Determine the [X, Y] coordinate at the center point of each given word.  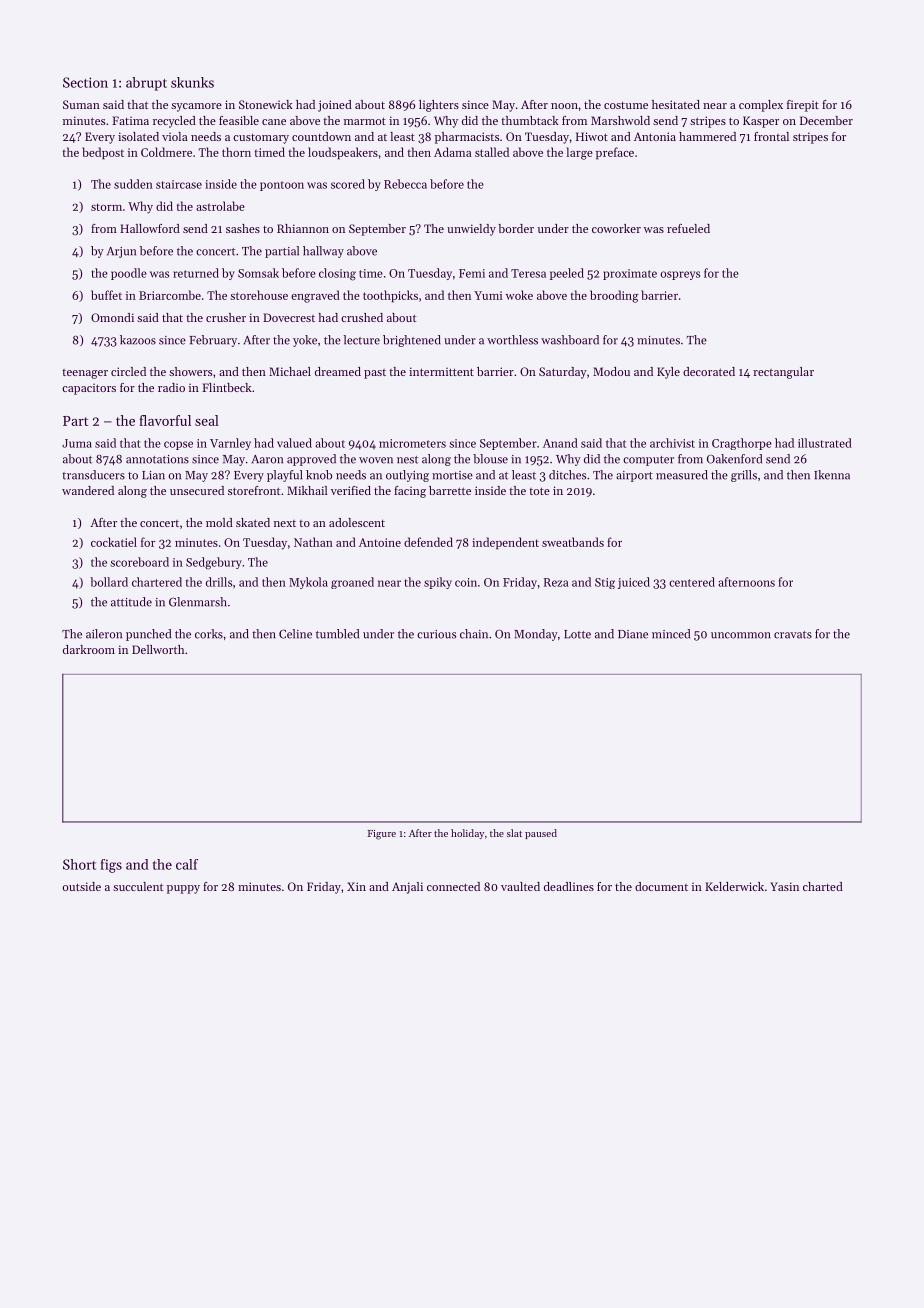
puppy [183, 889]
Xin [356, 886]
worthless [512, 340]
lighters [439, 106]
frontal [771, 136]
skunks [192, 82]
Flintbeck [227, 387]
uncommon [741, 635]
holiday [467, 834]
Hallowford [150, 228]
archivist [672, 443]
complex [761, 106]
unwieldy [471, 230]
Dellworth [158, 649]
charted [823, 886]
